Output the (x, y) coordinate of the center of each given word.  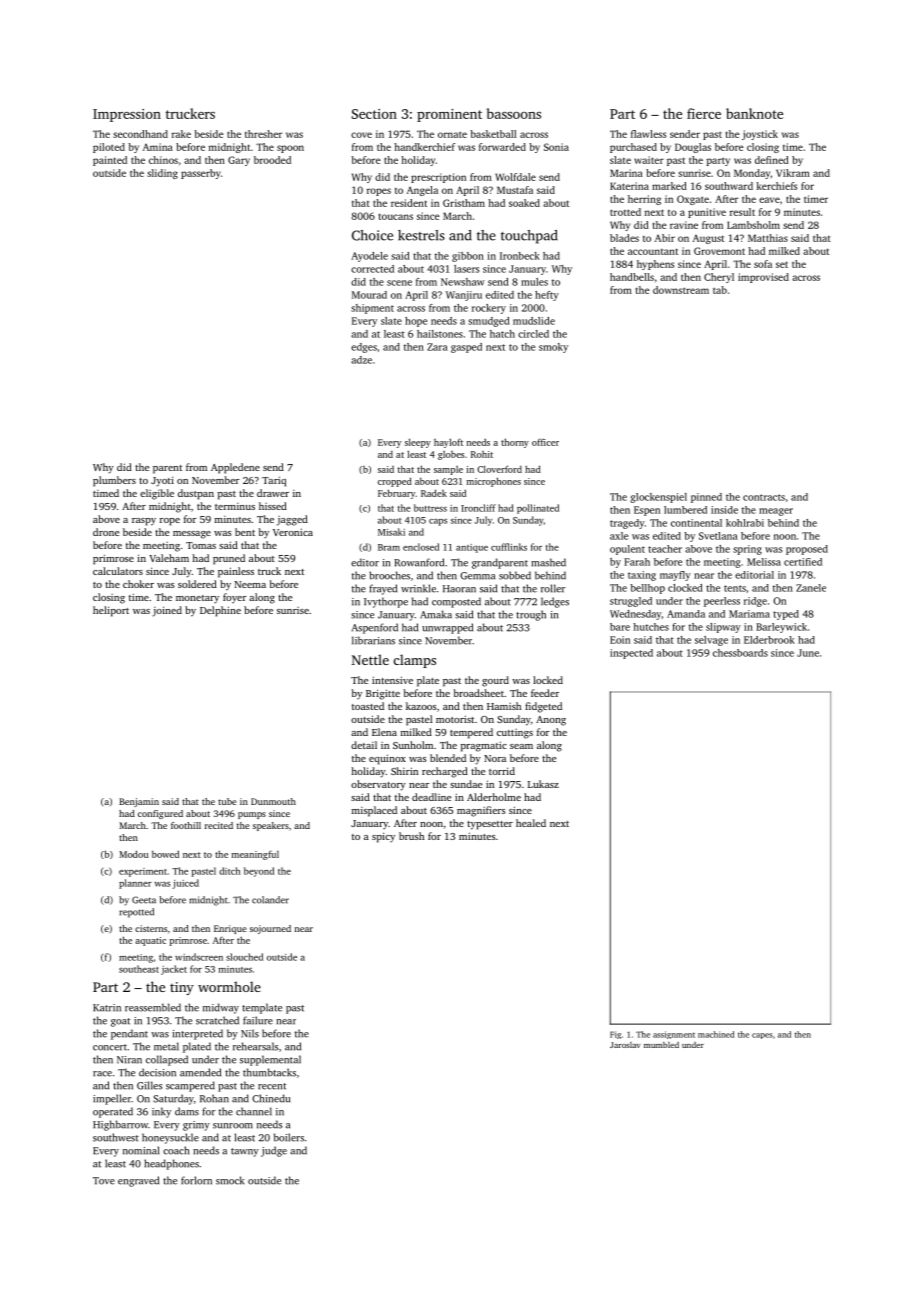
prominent (449, 115)
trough (531, 615)
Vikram (793, 173)
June (808, 653)
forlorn (196, 1180)
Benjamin (139, 802)
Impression (127, 115)
